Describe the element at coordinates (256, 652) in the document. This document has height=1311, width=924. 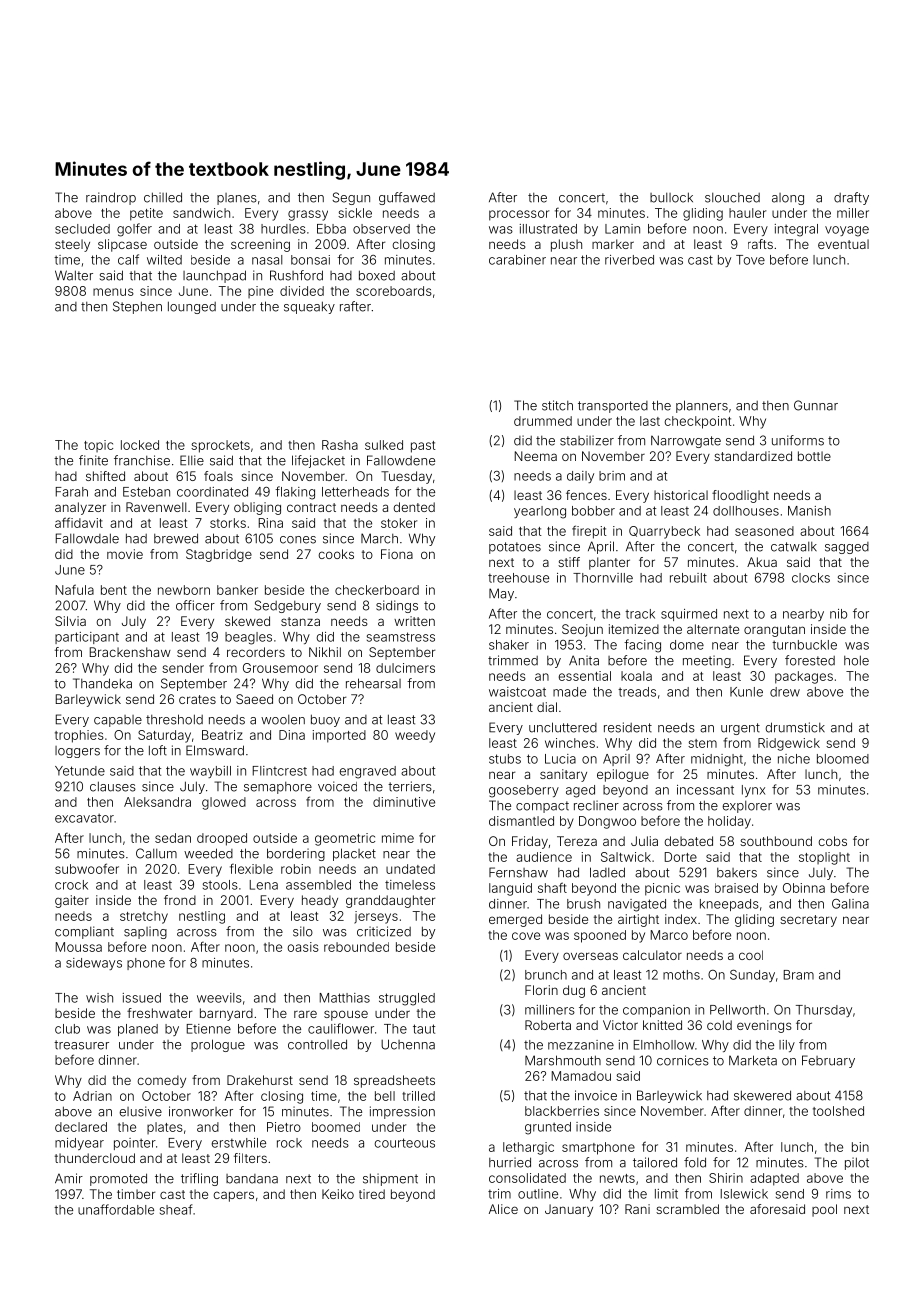
I see `recorders` at that location.
